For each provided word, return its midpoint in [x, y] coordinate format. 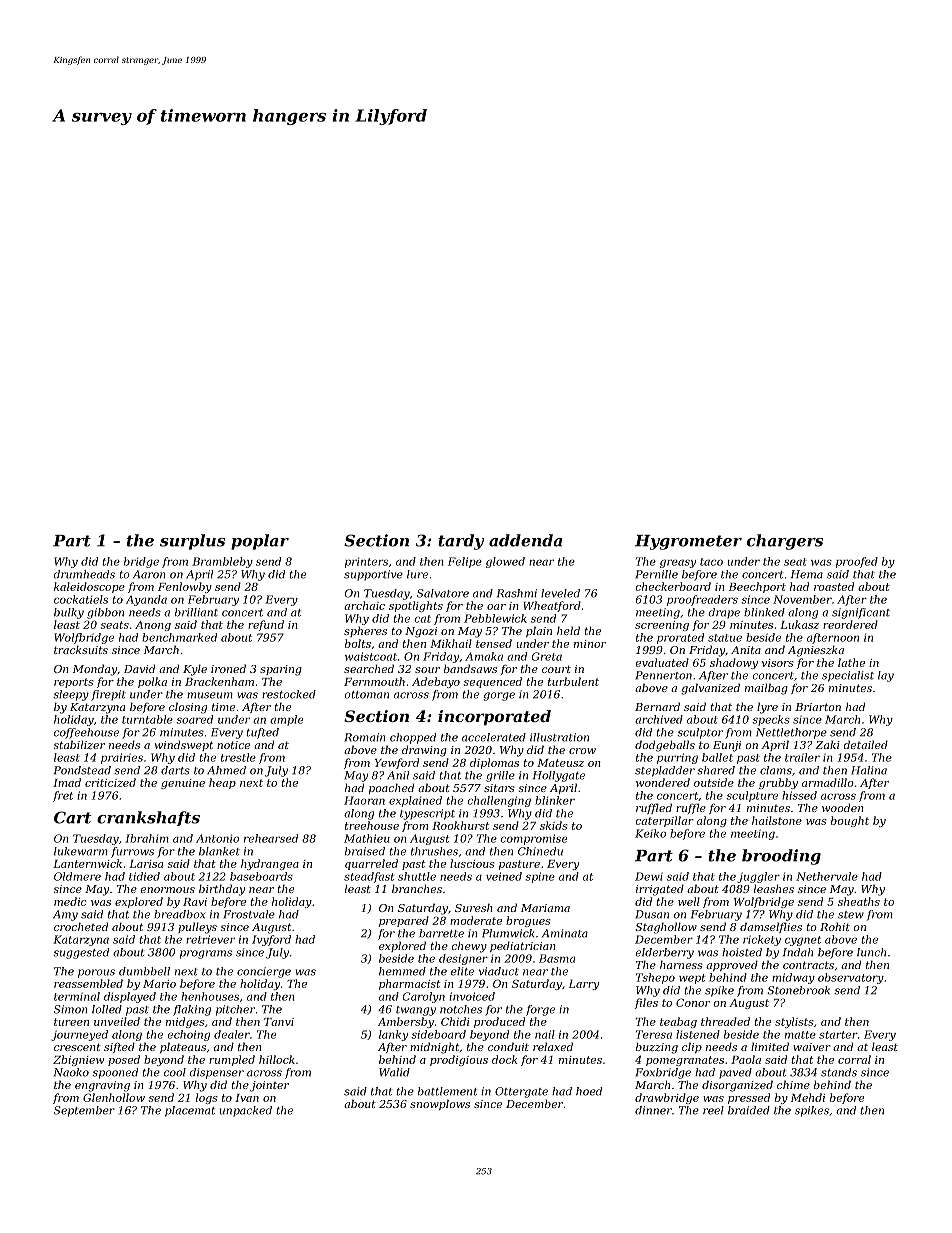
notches [461, 1009]
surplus [192, 542]
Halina [869, 770]
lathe [851, 662]
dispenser [217, 1073]
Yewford [397, 763]
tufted [262, 733]
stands [839, 1072]
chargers [785, 542]
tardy [461, 542]
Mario [159, 984]
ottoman [367, 695]
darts [175, 770]
